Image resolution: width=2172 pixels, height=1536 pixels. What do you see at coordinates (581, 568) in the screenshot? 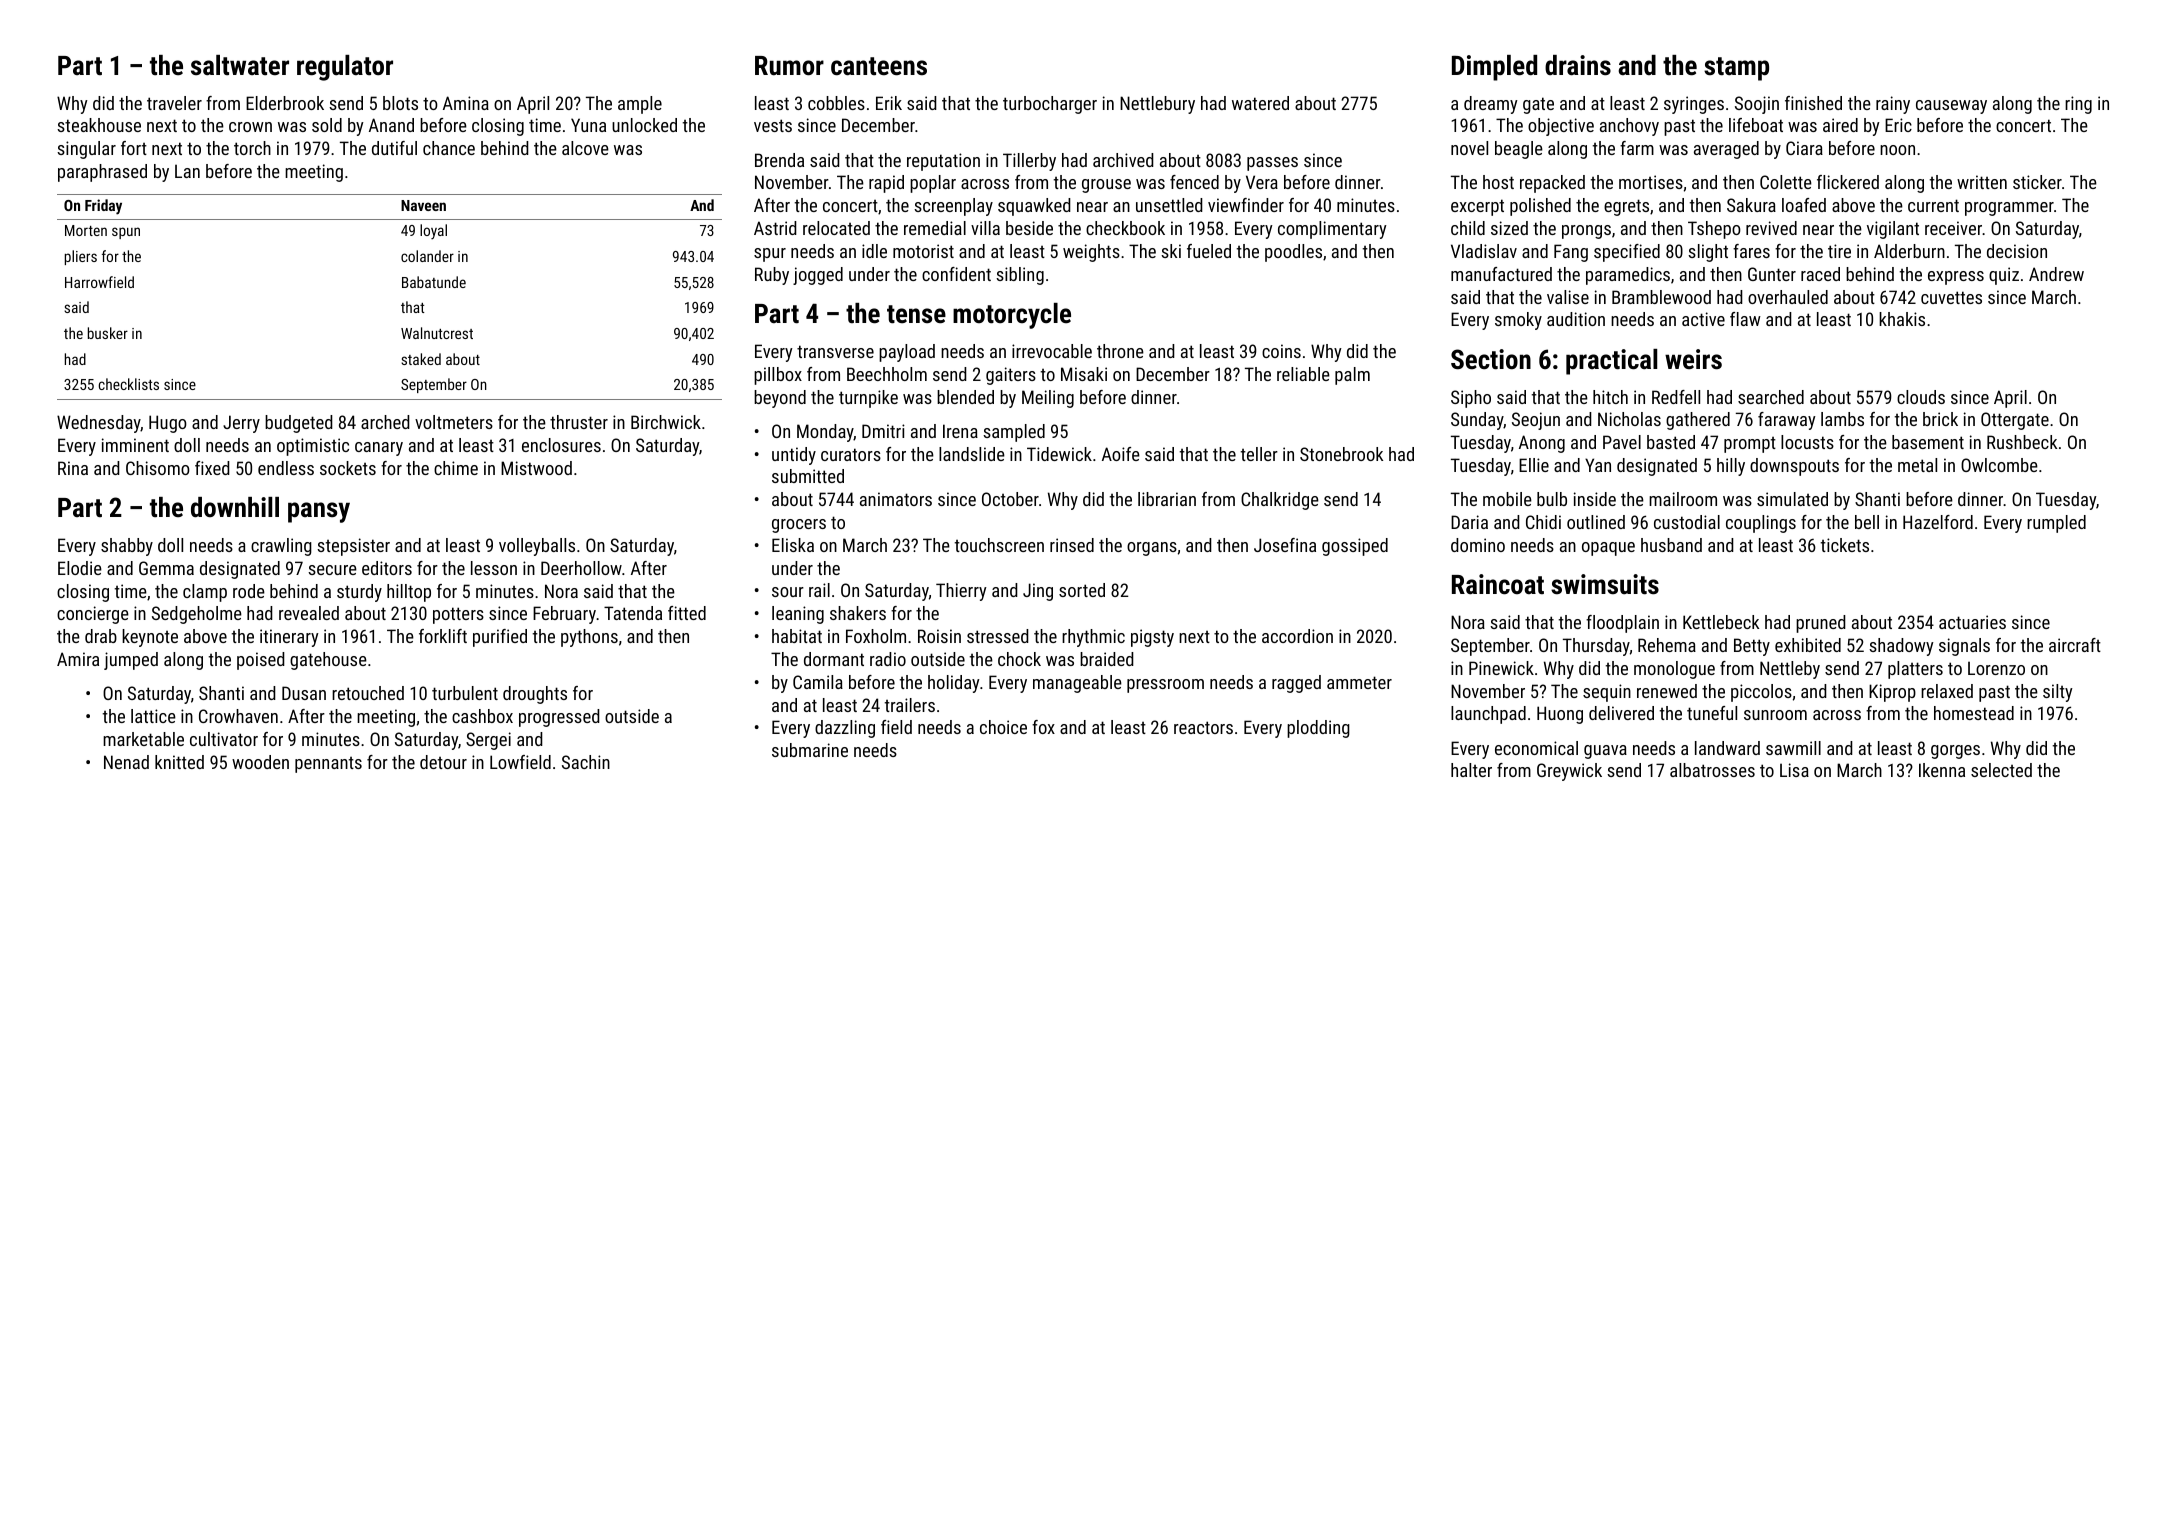
I see `Deerhollow` at bounding box center [581, 568].
